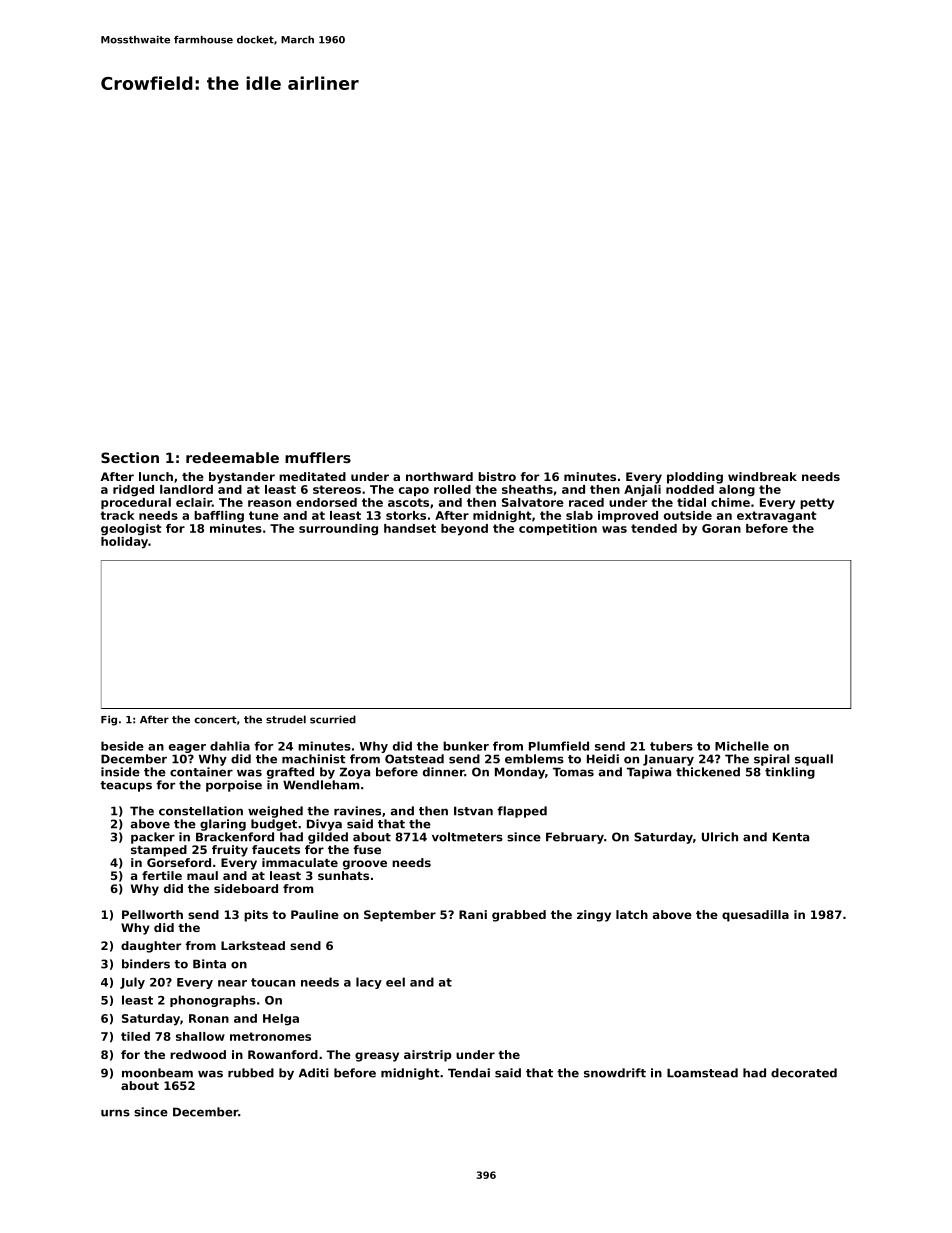 This image has height=1233, width=952. What do you see at coordinates (755, 916) in the image?
I see `quesadilla` at bounding box center [755, 916].
